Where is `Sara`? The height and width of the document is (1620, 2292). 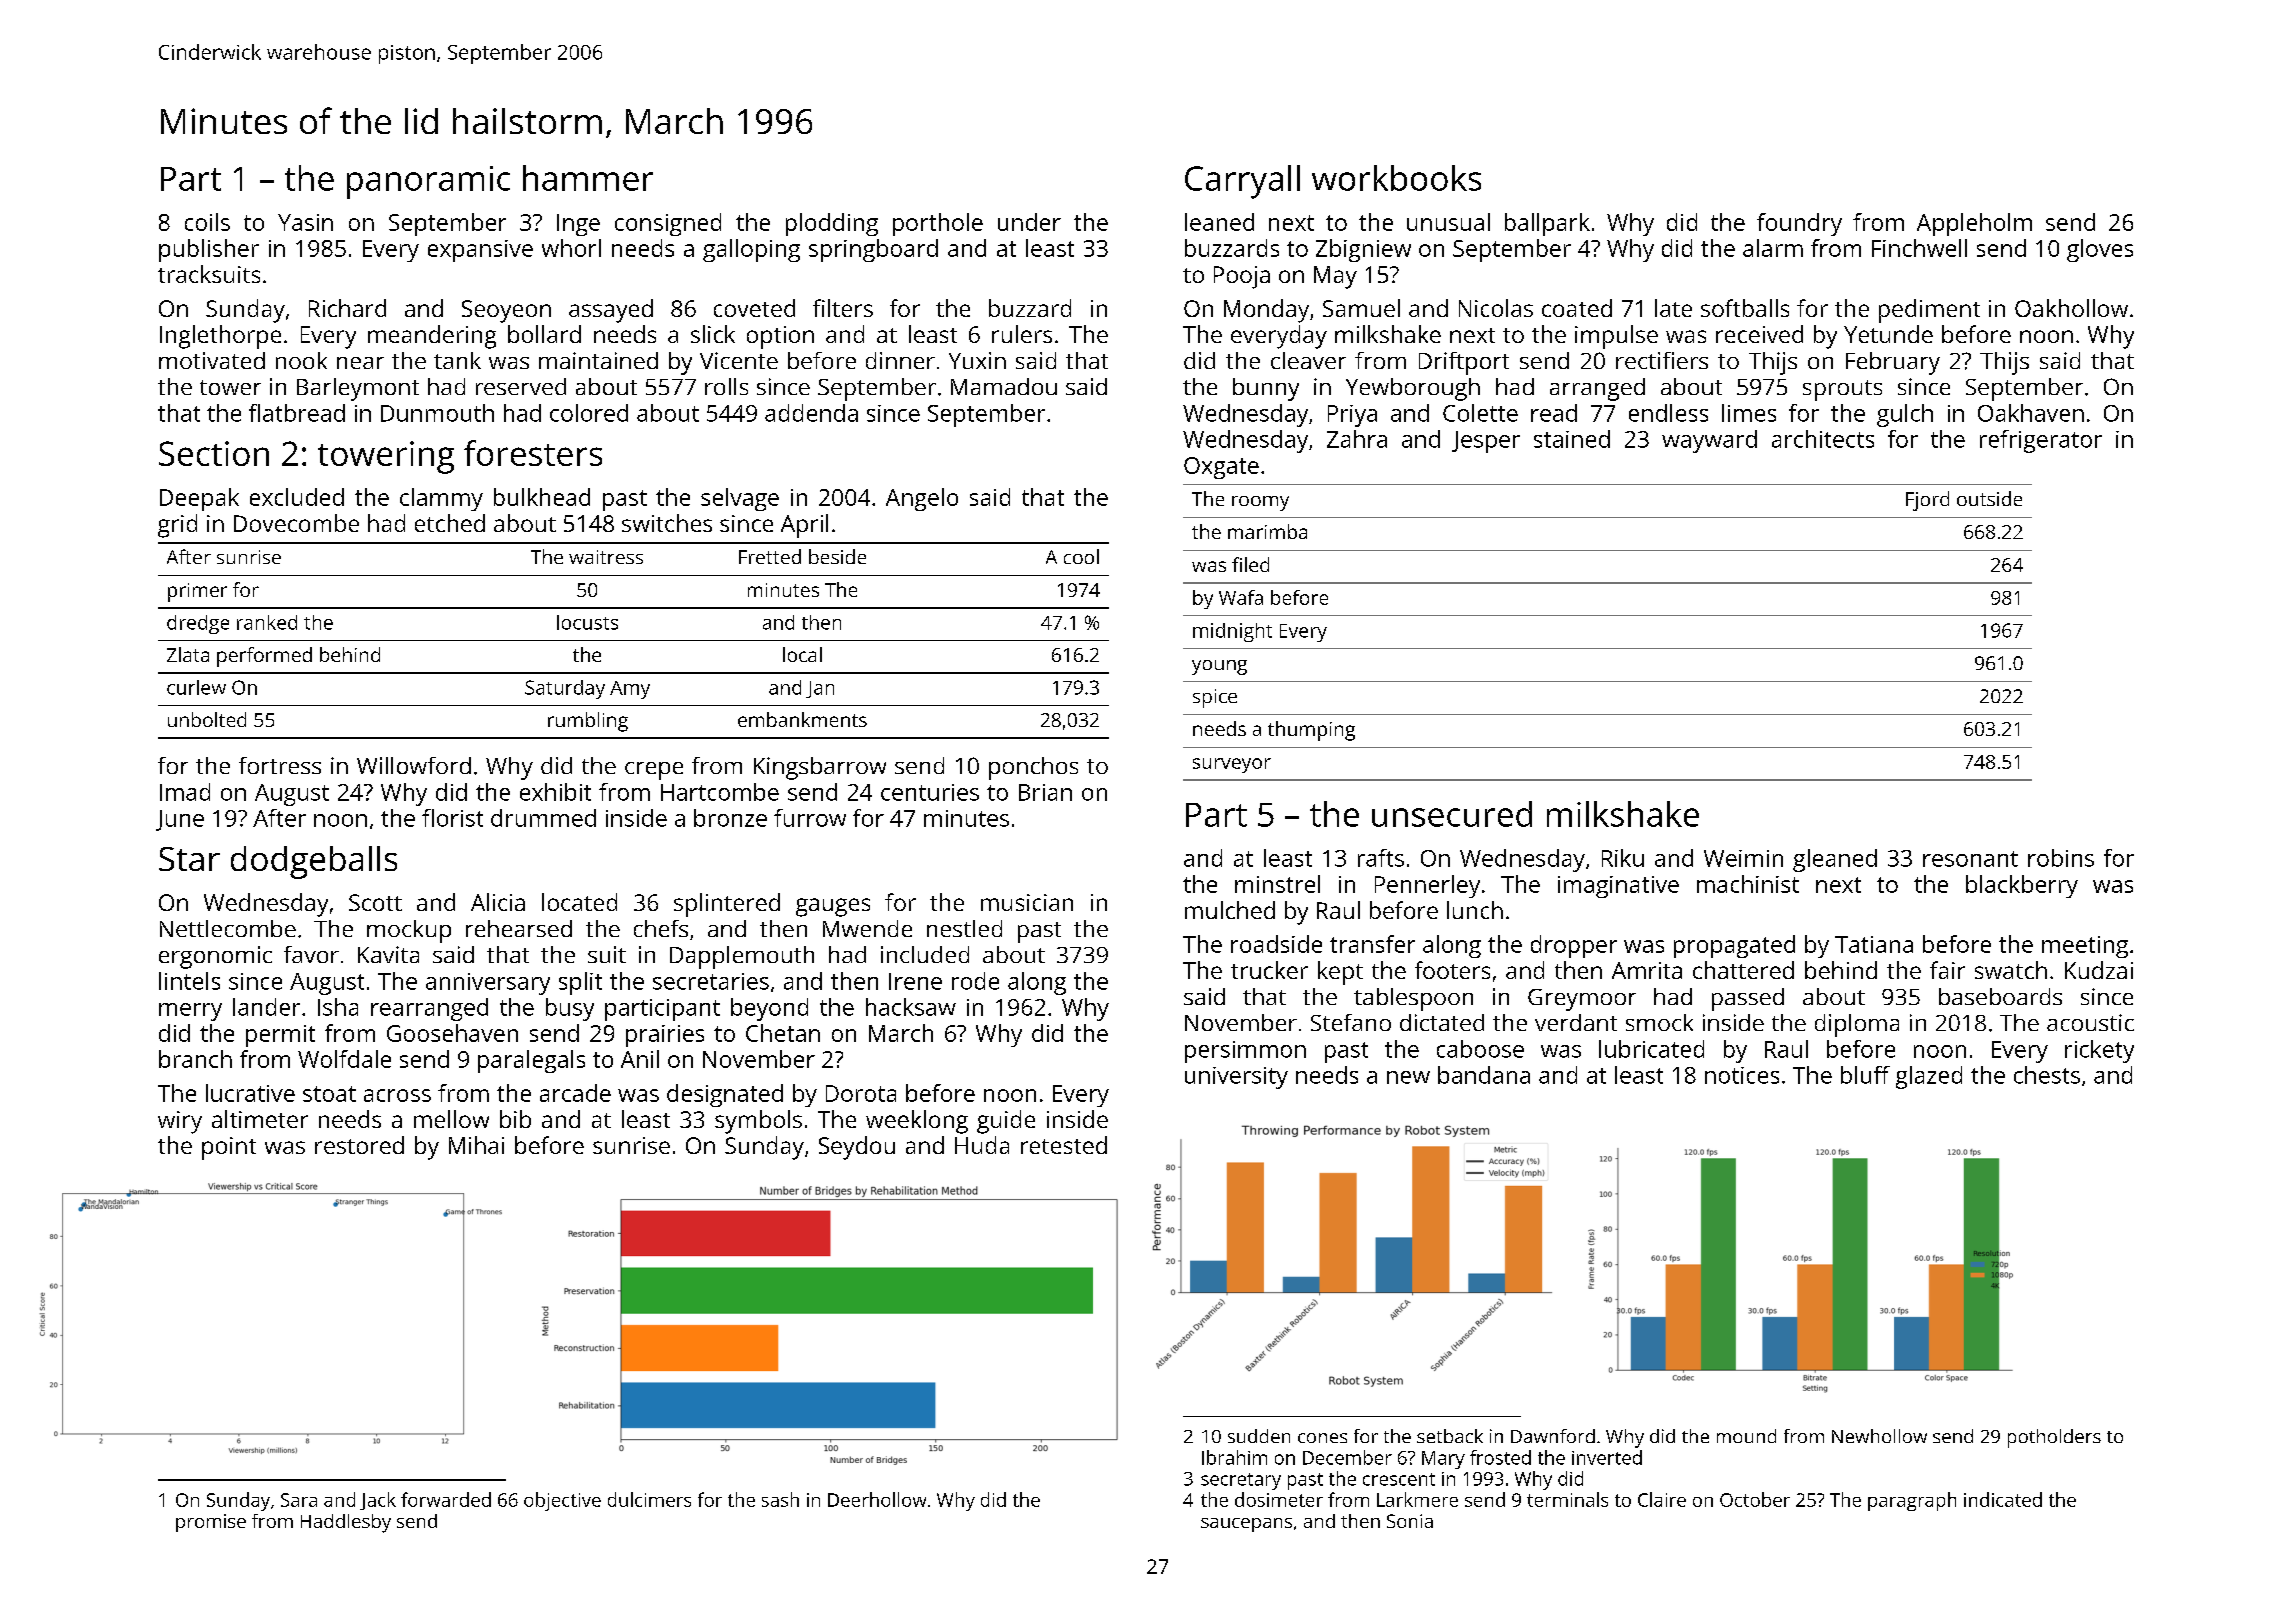 Sara is located at coordinates (299, 1500).
